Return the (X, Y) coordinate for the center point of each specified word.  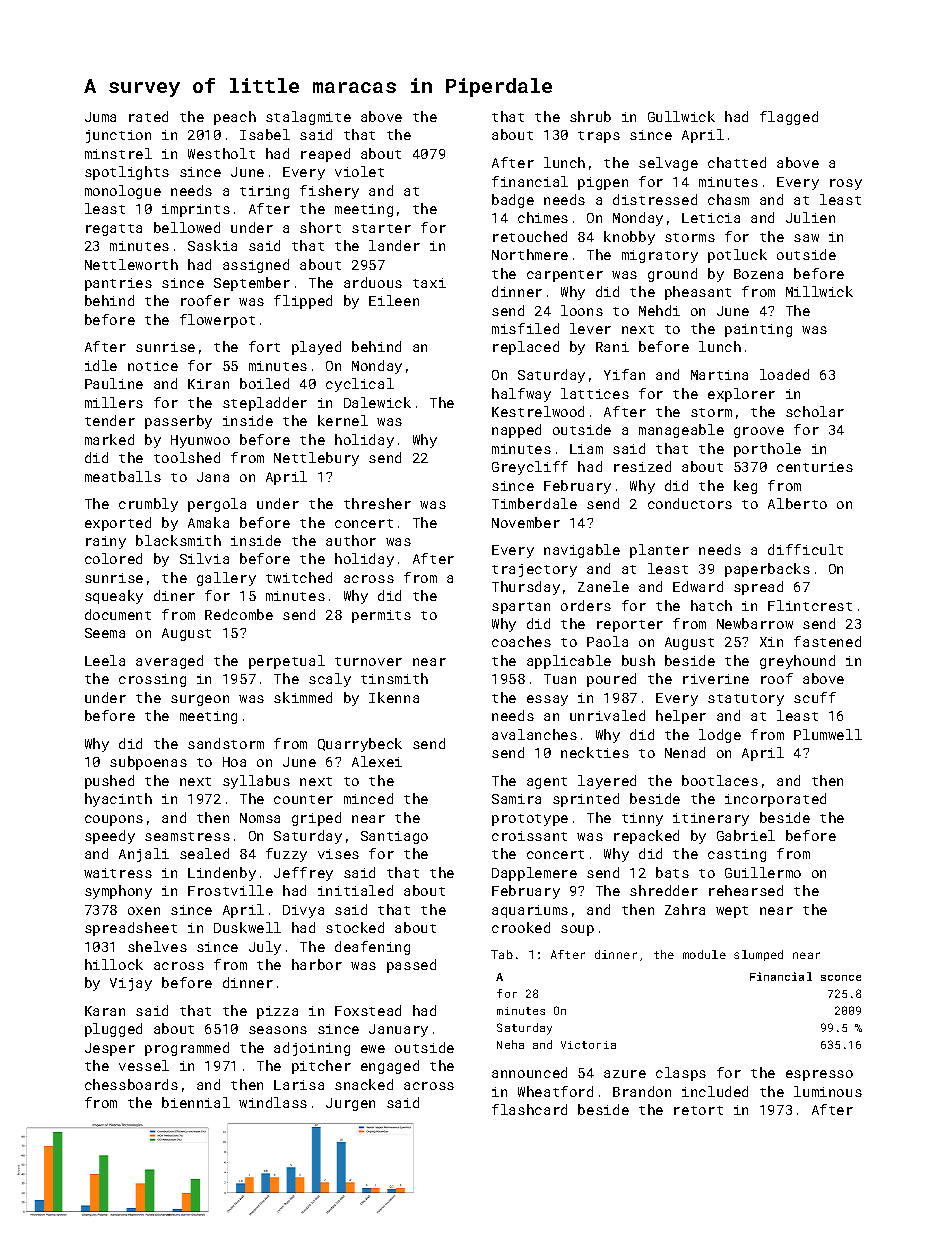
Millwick (819, 291)
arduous (373, 282)
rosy (846, 184)
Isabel (265, 134)
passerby (178, 422)
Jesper (110, 1049)
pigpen (603, 183)
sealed (204, 853)
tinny (642, 819)
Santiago (394, 837)
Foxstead (368, 1010)
